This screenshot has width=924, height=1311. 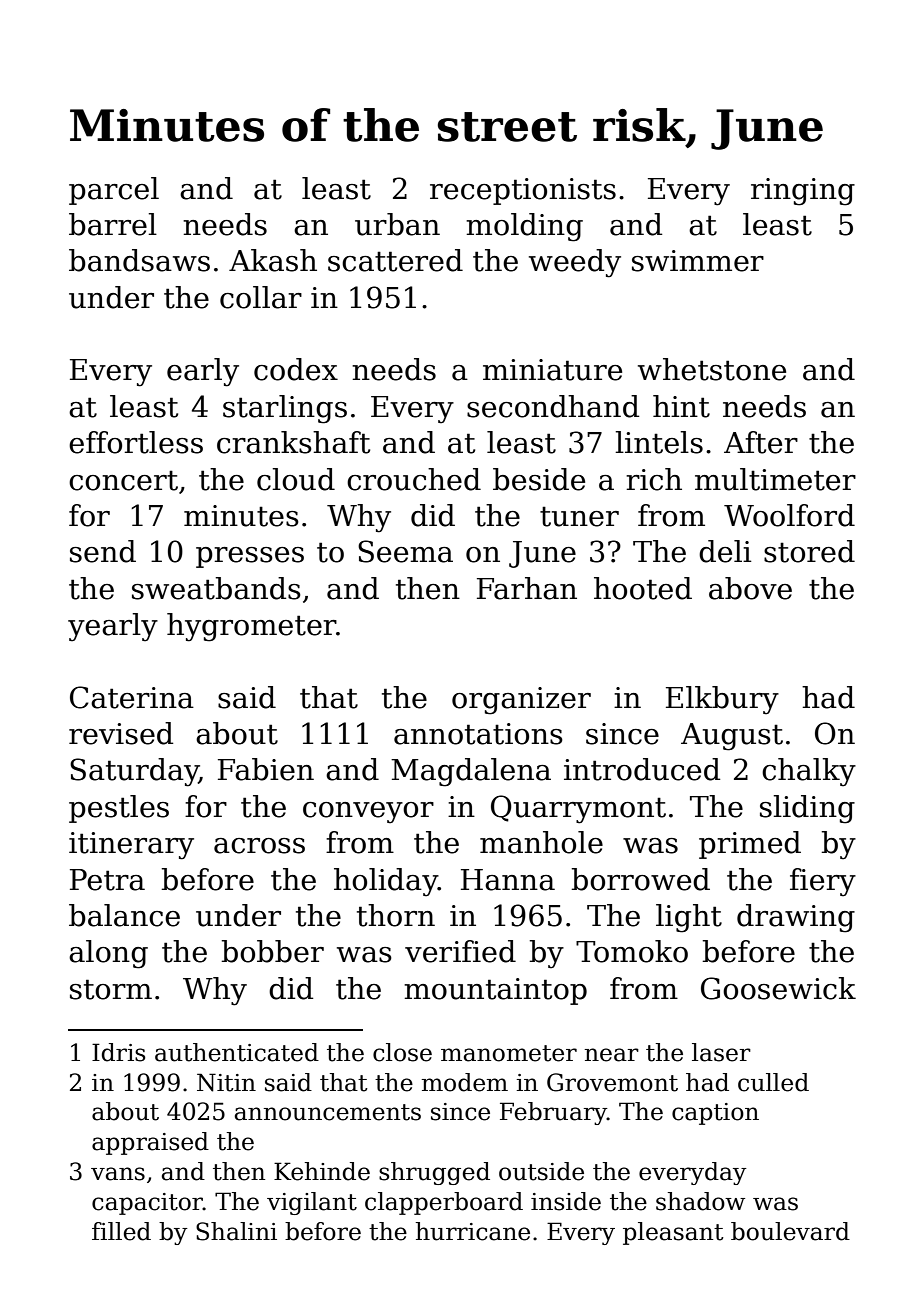 What do you see at coordinates (552, 370) in the screenshot?
I see `miniature` at bounding box center [552, 370].
